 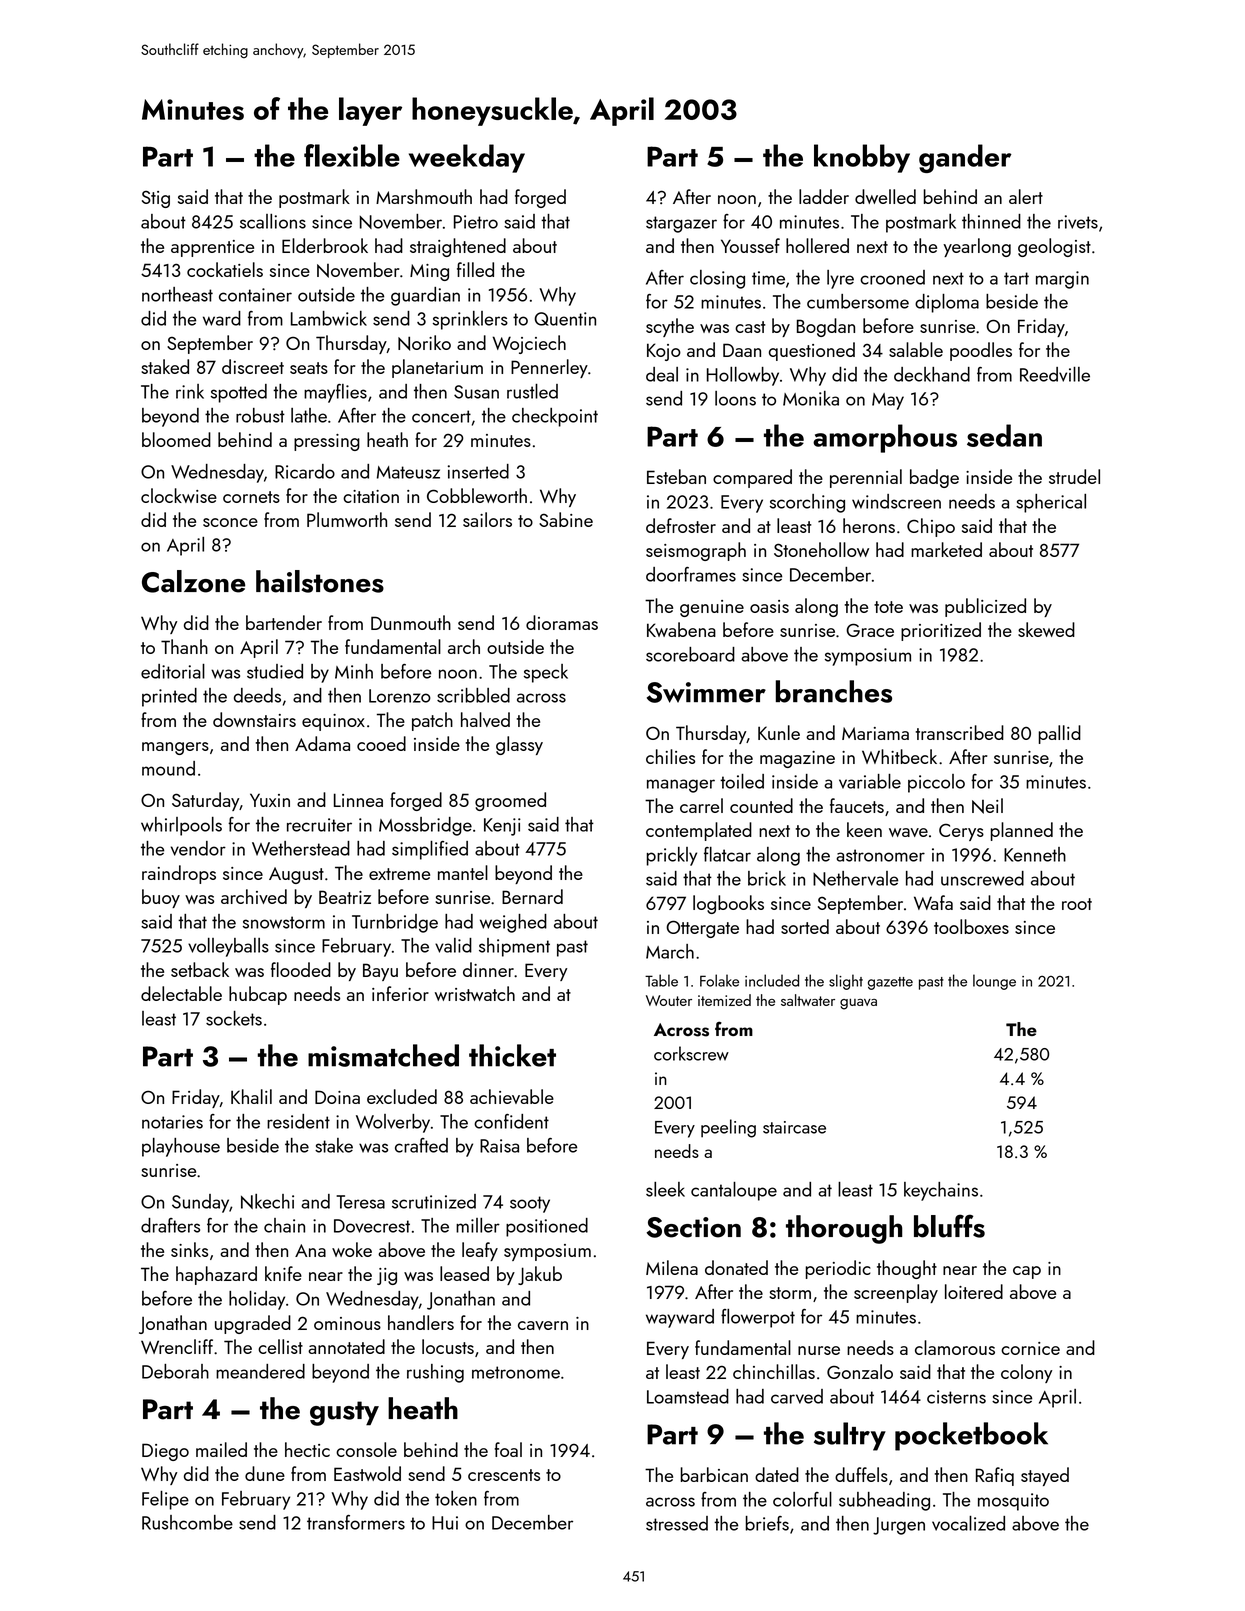 What do you see at coordinates (344, 1413) in the screenshot?
I see `gusty` at bounding box center [344, 1413].
